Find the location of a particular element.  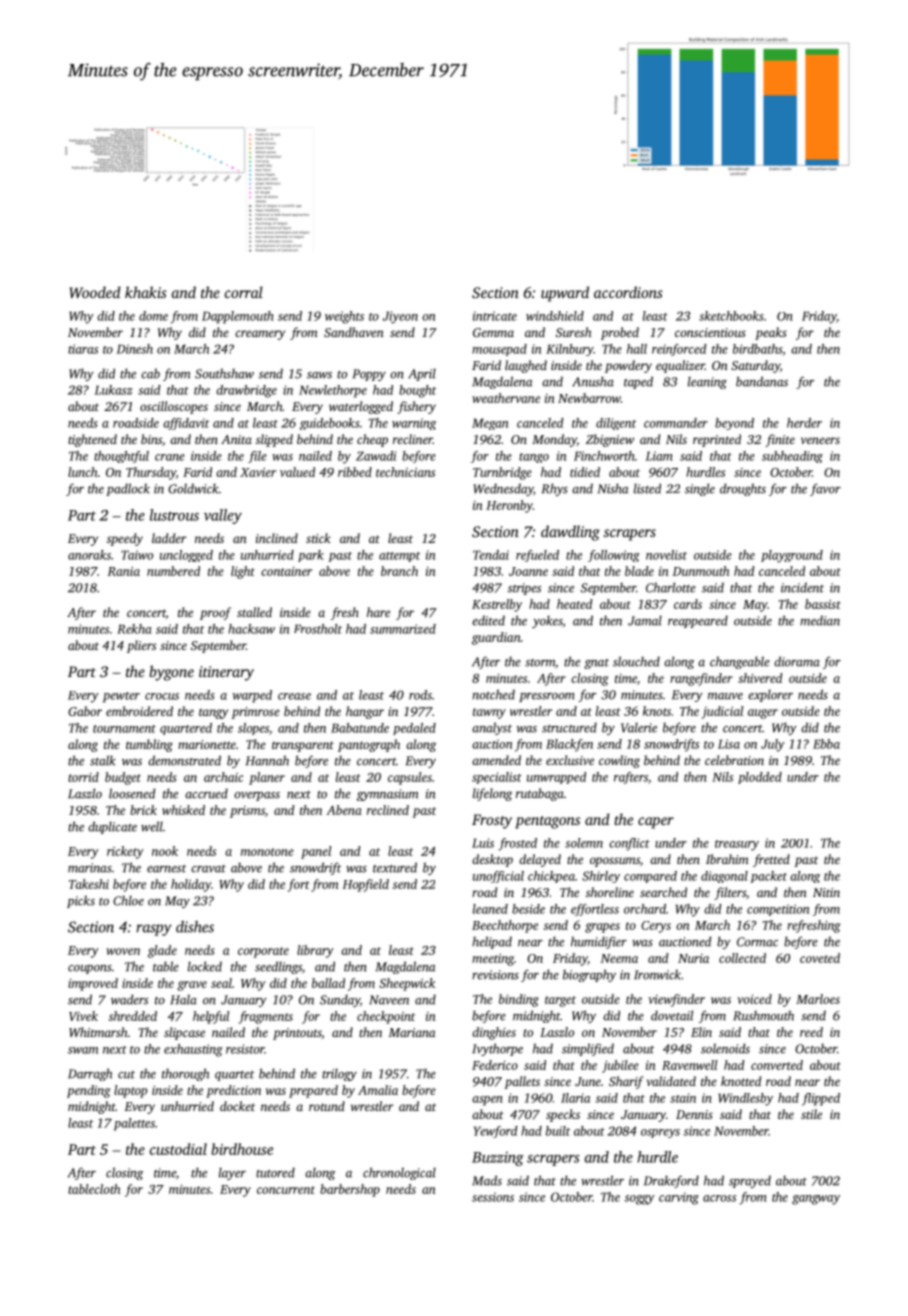

sketchbooks is located at coordinates (731, 316).
